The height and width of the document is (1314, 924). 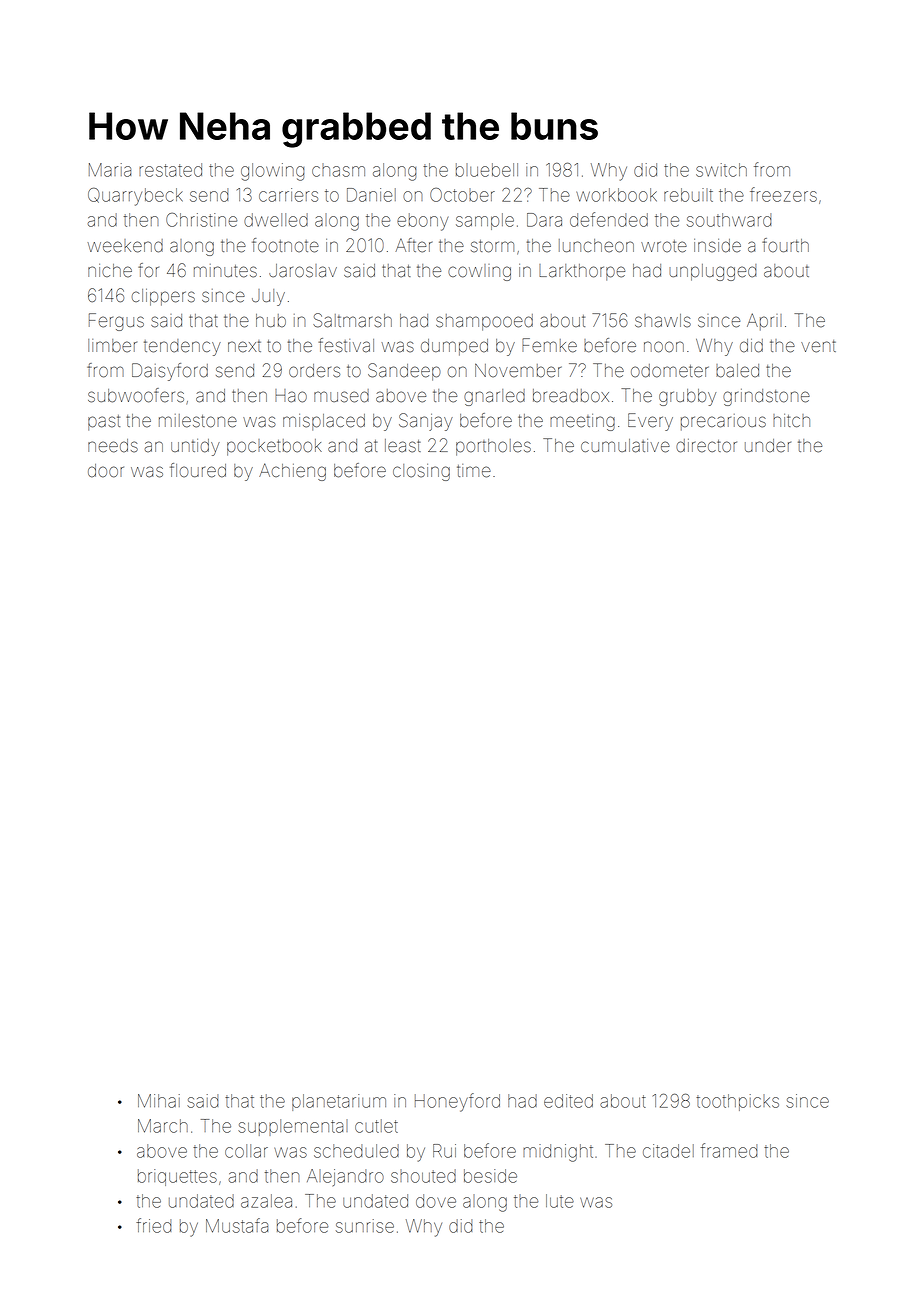 I want to click on cumulative, so click(x=625, y=446).
